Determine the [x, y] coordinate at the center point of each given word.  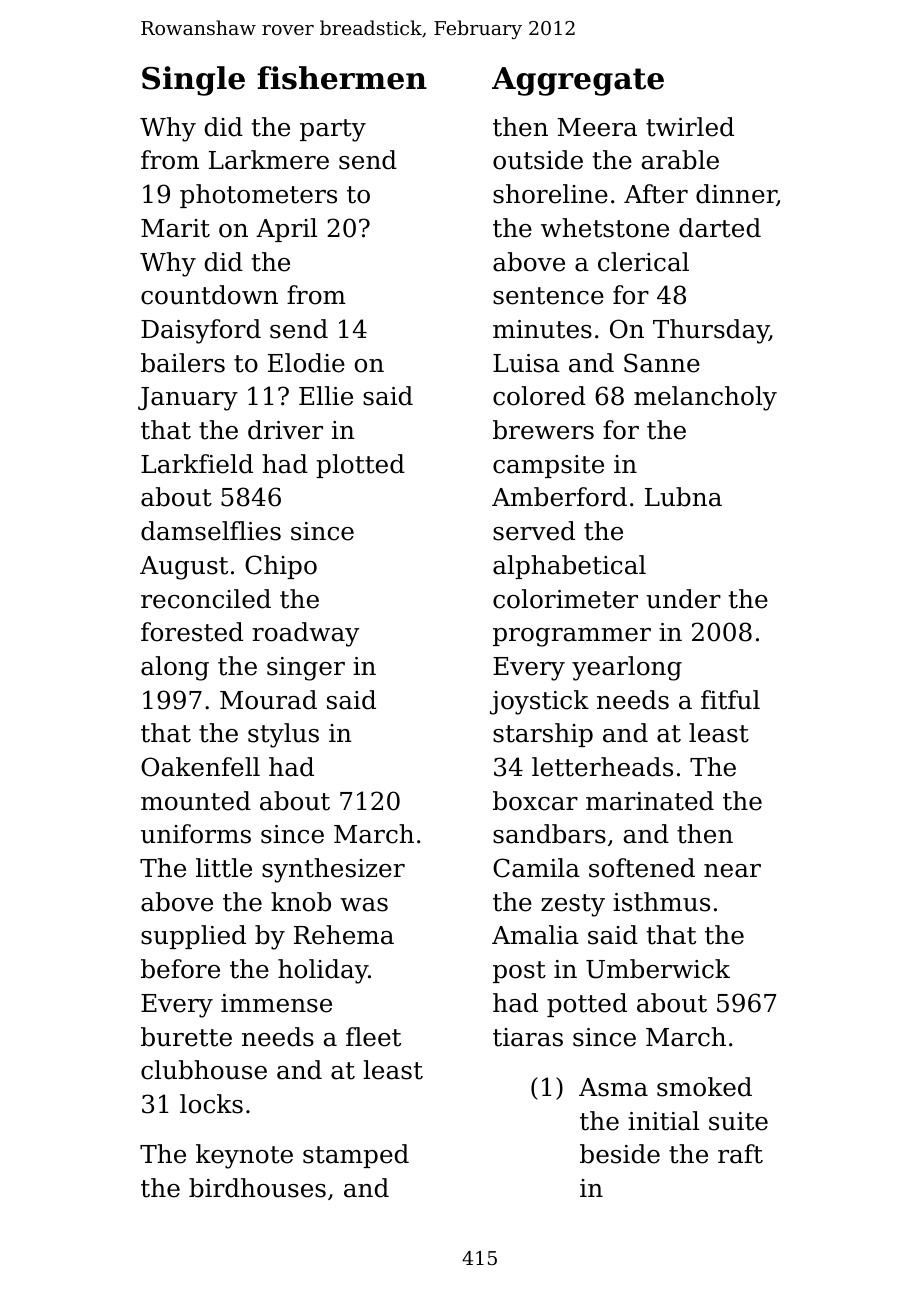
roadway [305, 634]
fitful [730, 700]
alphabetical [569, 567]
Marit [175, 228]
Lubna [683, 497]
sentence [548, 296]
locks [211, 1104]
